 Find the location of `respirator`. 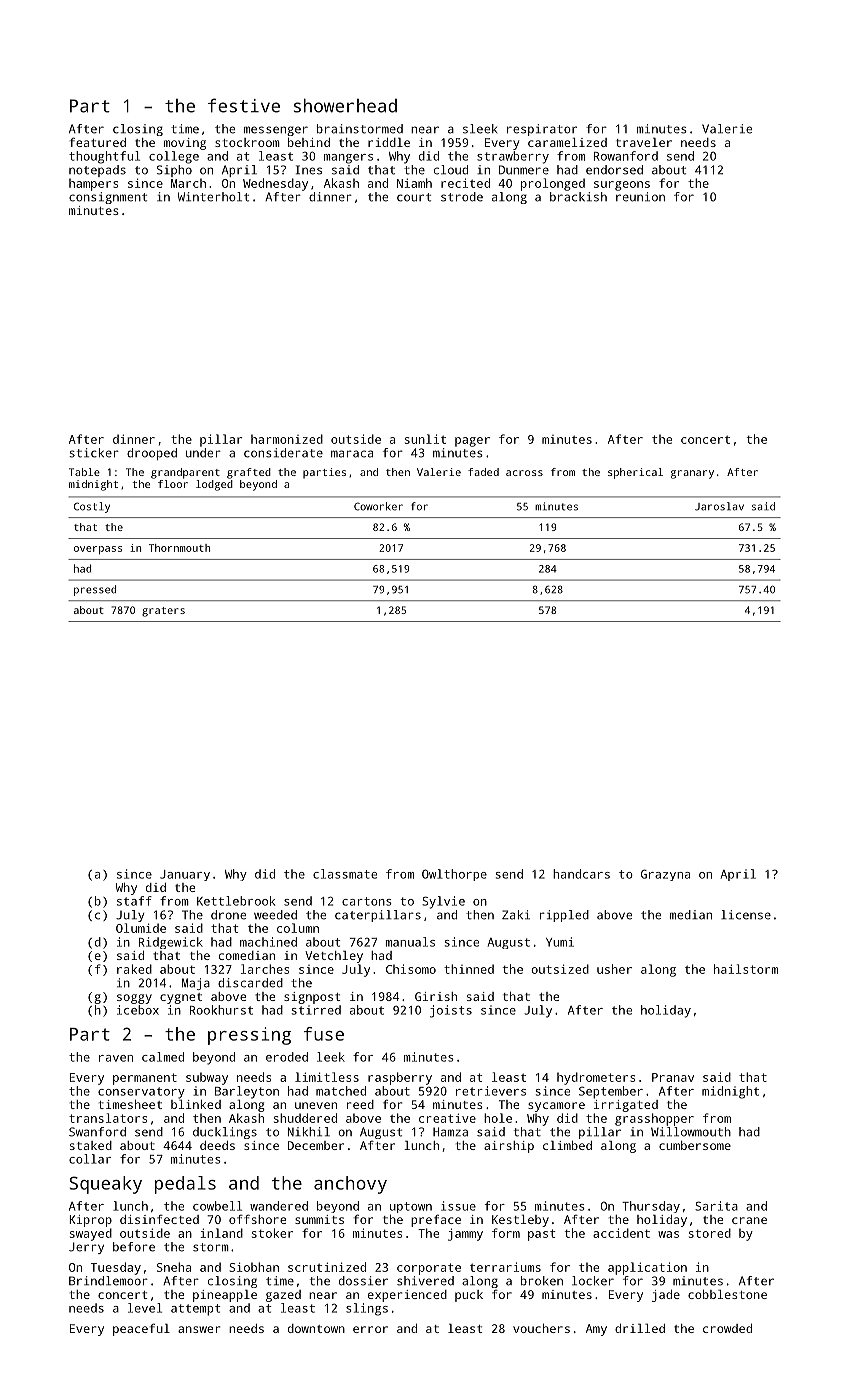

respirator is located at coordinates (542, 130).
